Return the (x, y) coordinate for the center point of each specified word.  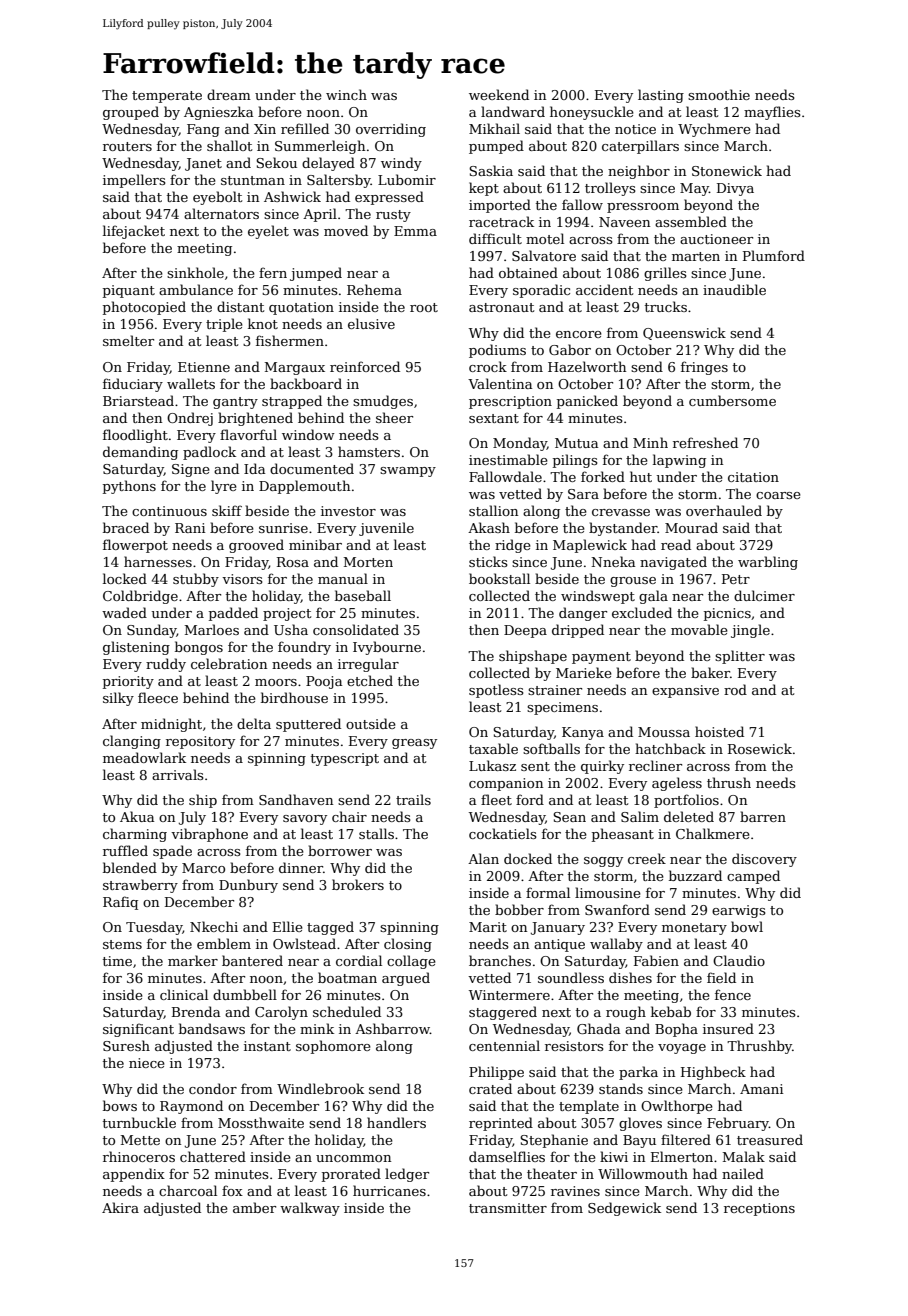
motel (545, 238)
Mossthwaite (261, 1122)
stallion (493, 510)
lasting (661, 96)
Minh (650, 442)
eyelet (268, 232)
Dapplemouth (304, 487)
